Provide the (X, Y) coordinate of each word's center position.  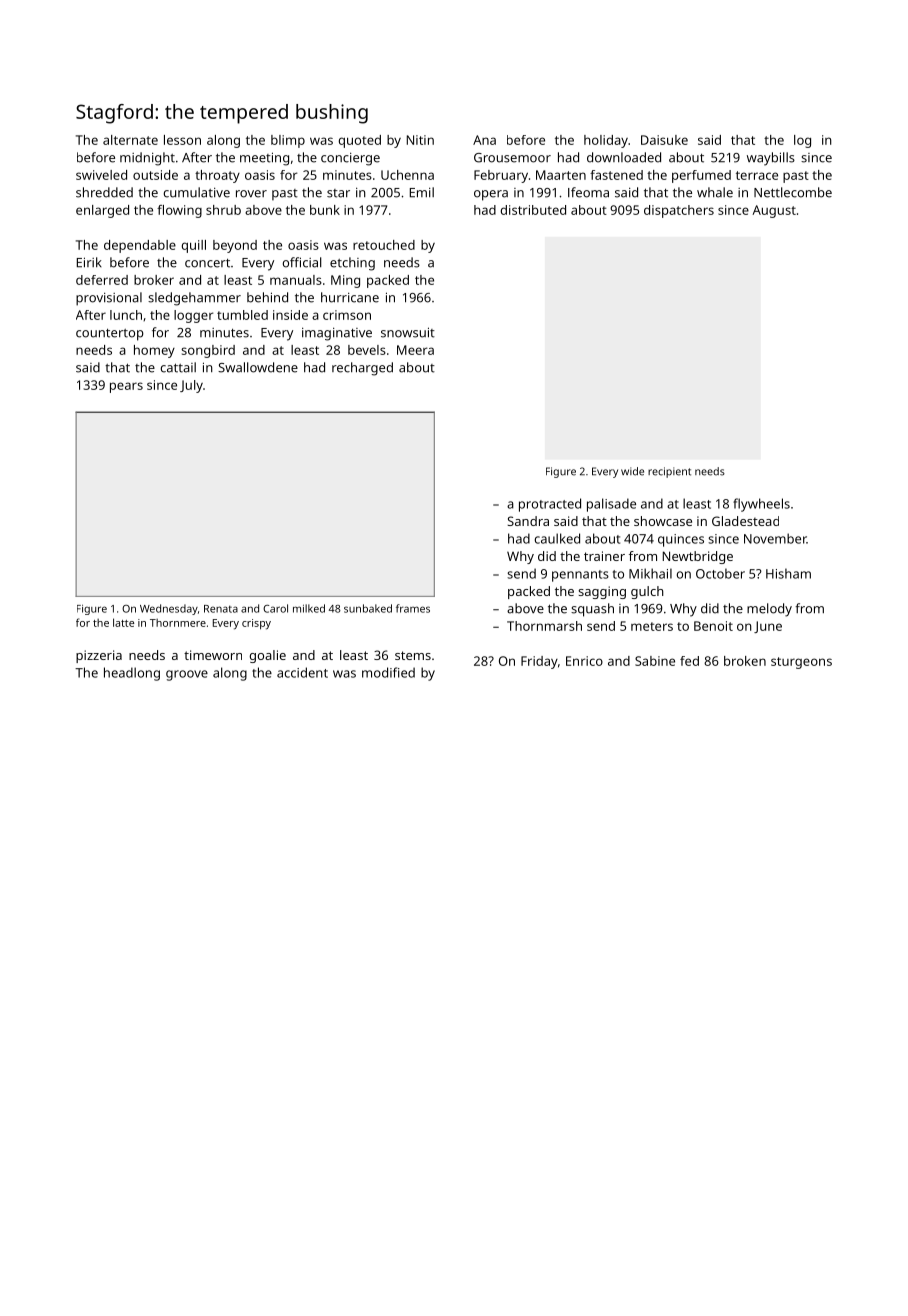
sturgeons (801, 663)
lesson (182, 140)
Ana (484, 140)
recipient (669, 472)
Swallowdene (258, 367)
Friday (539, 662)
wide (632, 471)
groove (187, 675)
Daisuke (664, 140)
